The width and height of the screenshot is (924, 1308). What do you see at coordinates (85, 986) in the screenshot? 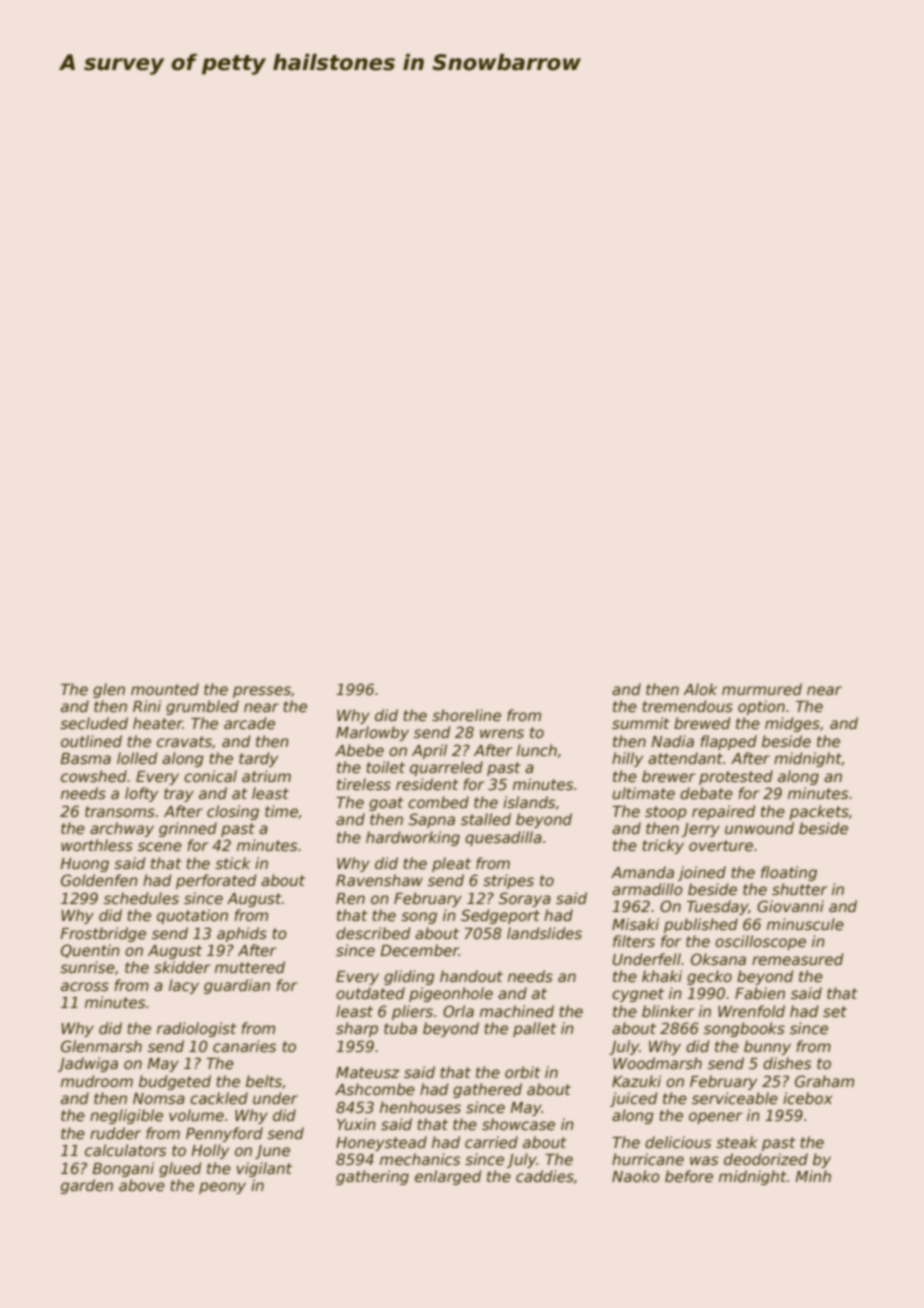
I see `across` at bounding box center [85, 986].
